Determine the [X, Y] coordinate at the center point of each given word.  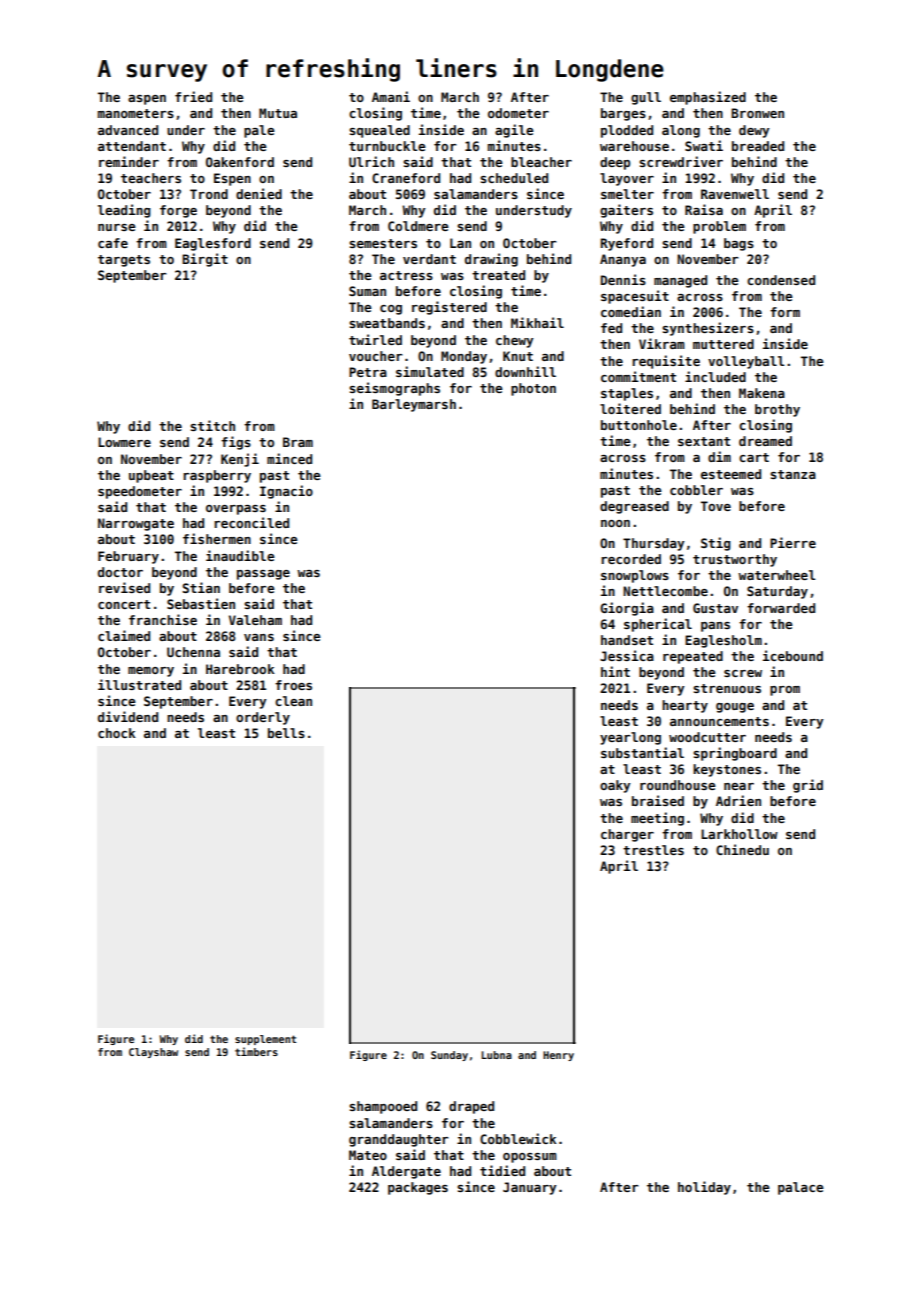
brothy [777, 410]
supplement [265, 1040]
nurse [117, 227]
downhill [525, 371]
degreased [634, 507]
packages [418, 1188]
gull [646, 98]
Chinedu [742, 849]
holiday [704, 1188]
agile [514, 131]
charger [627, 835]
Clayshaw [153, 1053]
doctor [120, 572]
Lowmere [124, 442]
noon [615, 523]
